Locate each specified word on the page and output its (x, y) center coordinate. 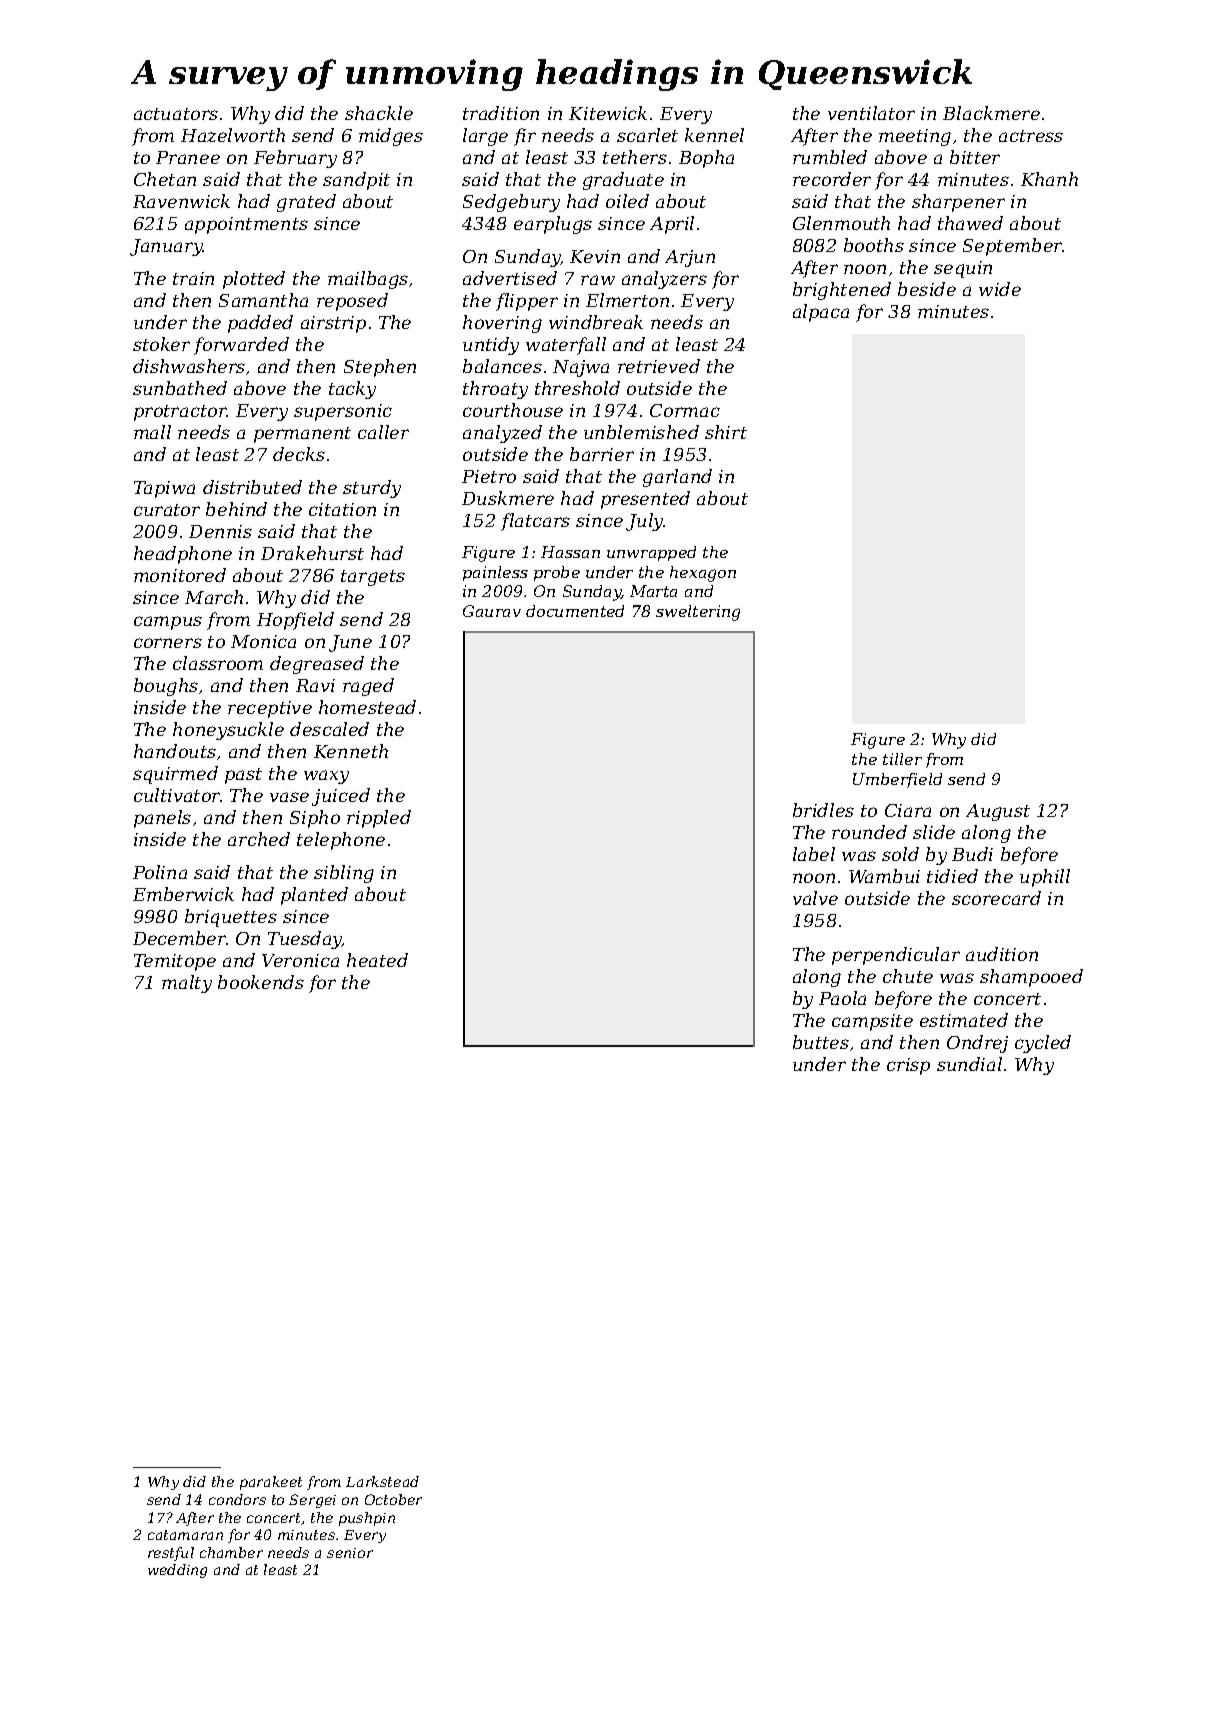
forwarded (241, 346)
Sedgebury (511, 203)
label (814, 854)
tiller (902, 759)
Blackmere (991, 113)
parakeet (271, 1483)
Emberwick (183, 894)
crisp (908, 1066)
